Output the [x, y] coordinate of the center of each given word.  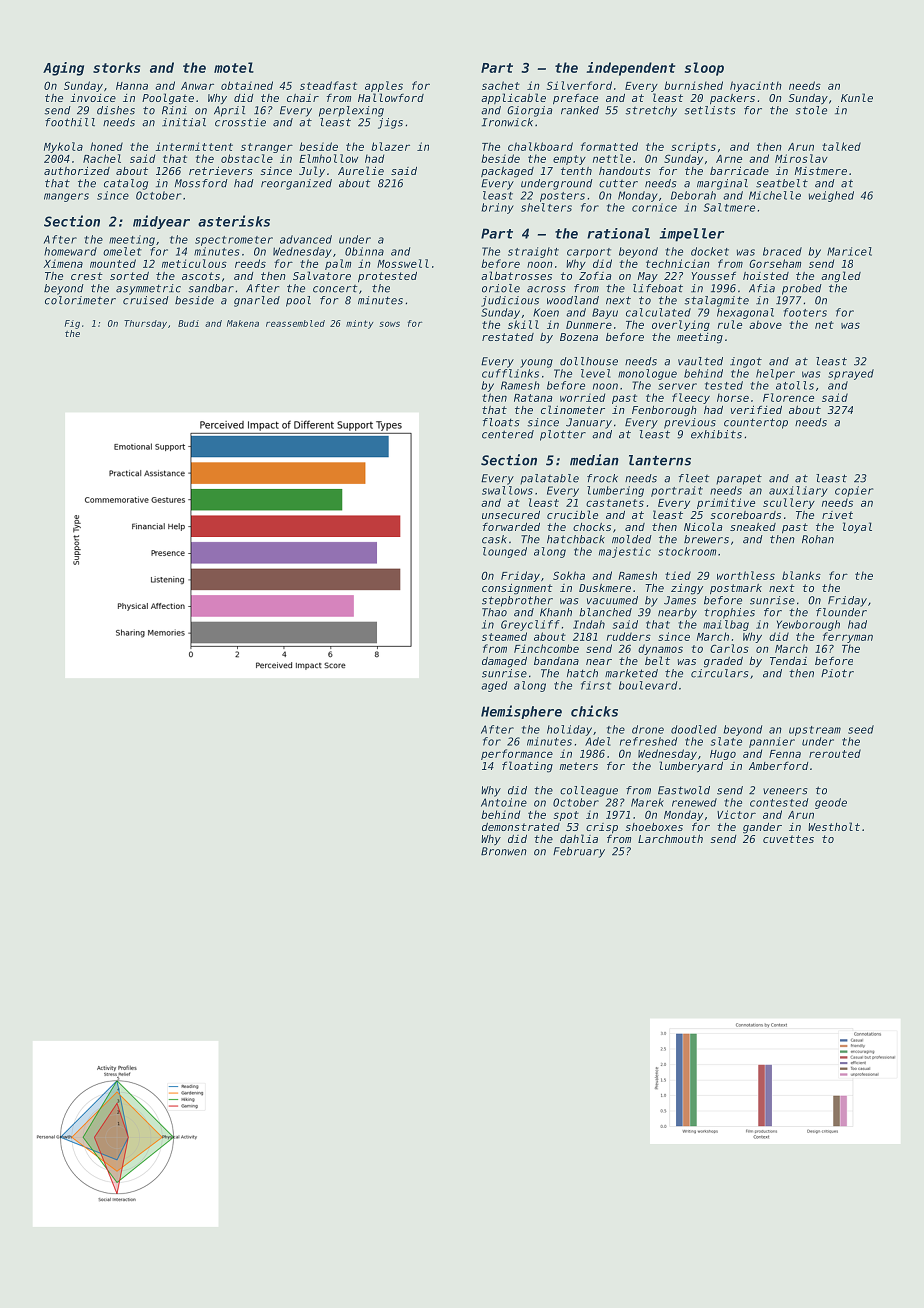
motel [234, 67]
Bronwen [504, 851]
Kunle [857, 97]
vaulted [700, 361]
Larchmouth [670, 838]
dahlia [579, 838]
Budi [188, 323]
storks [117, 67]
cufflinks [510, 373]
